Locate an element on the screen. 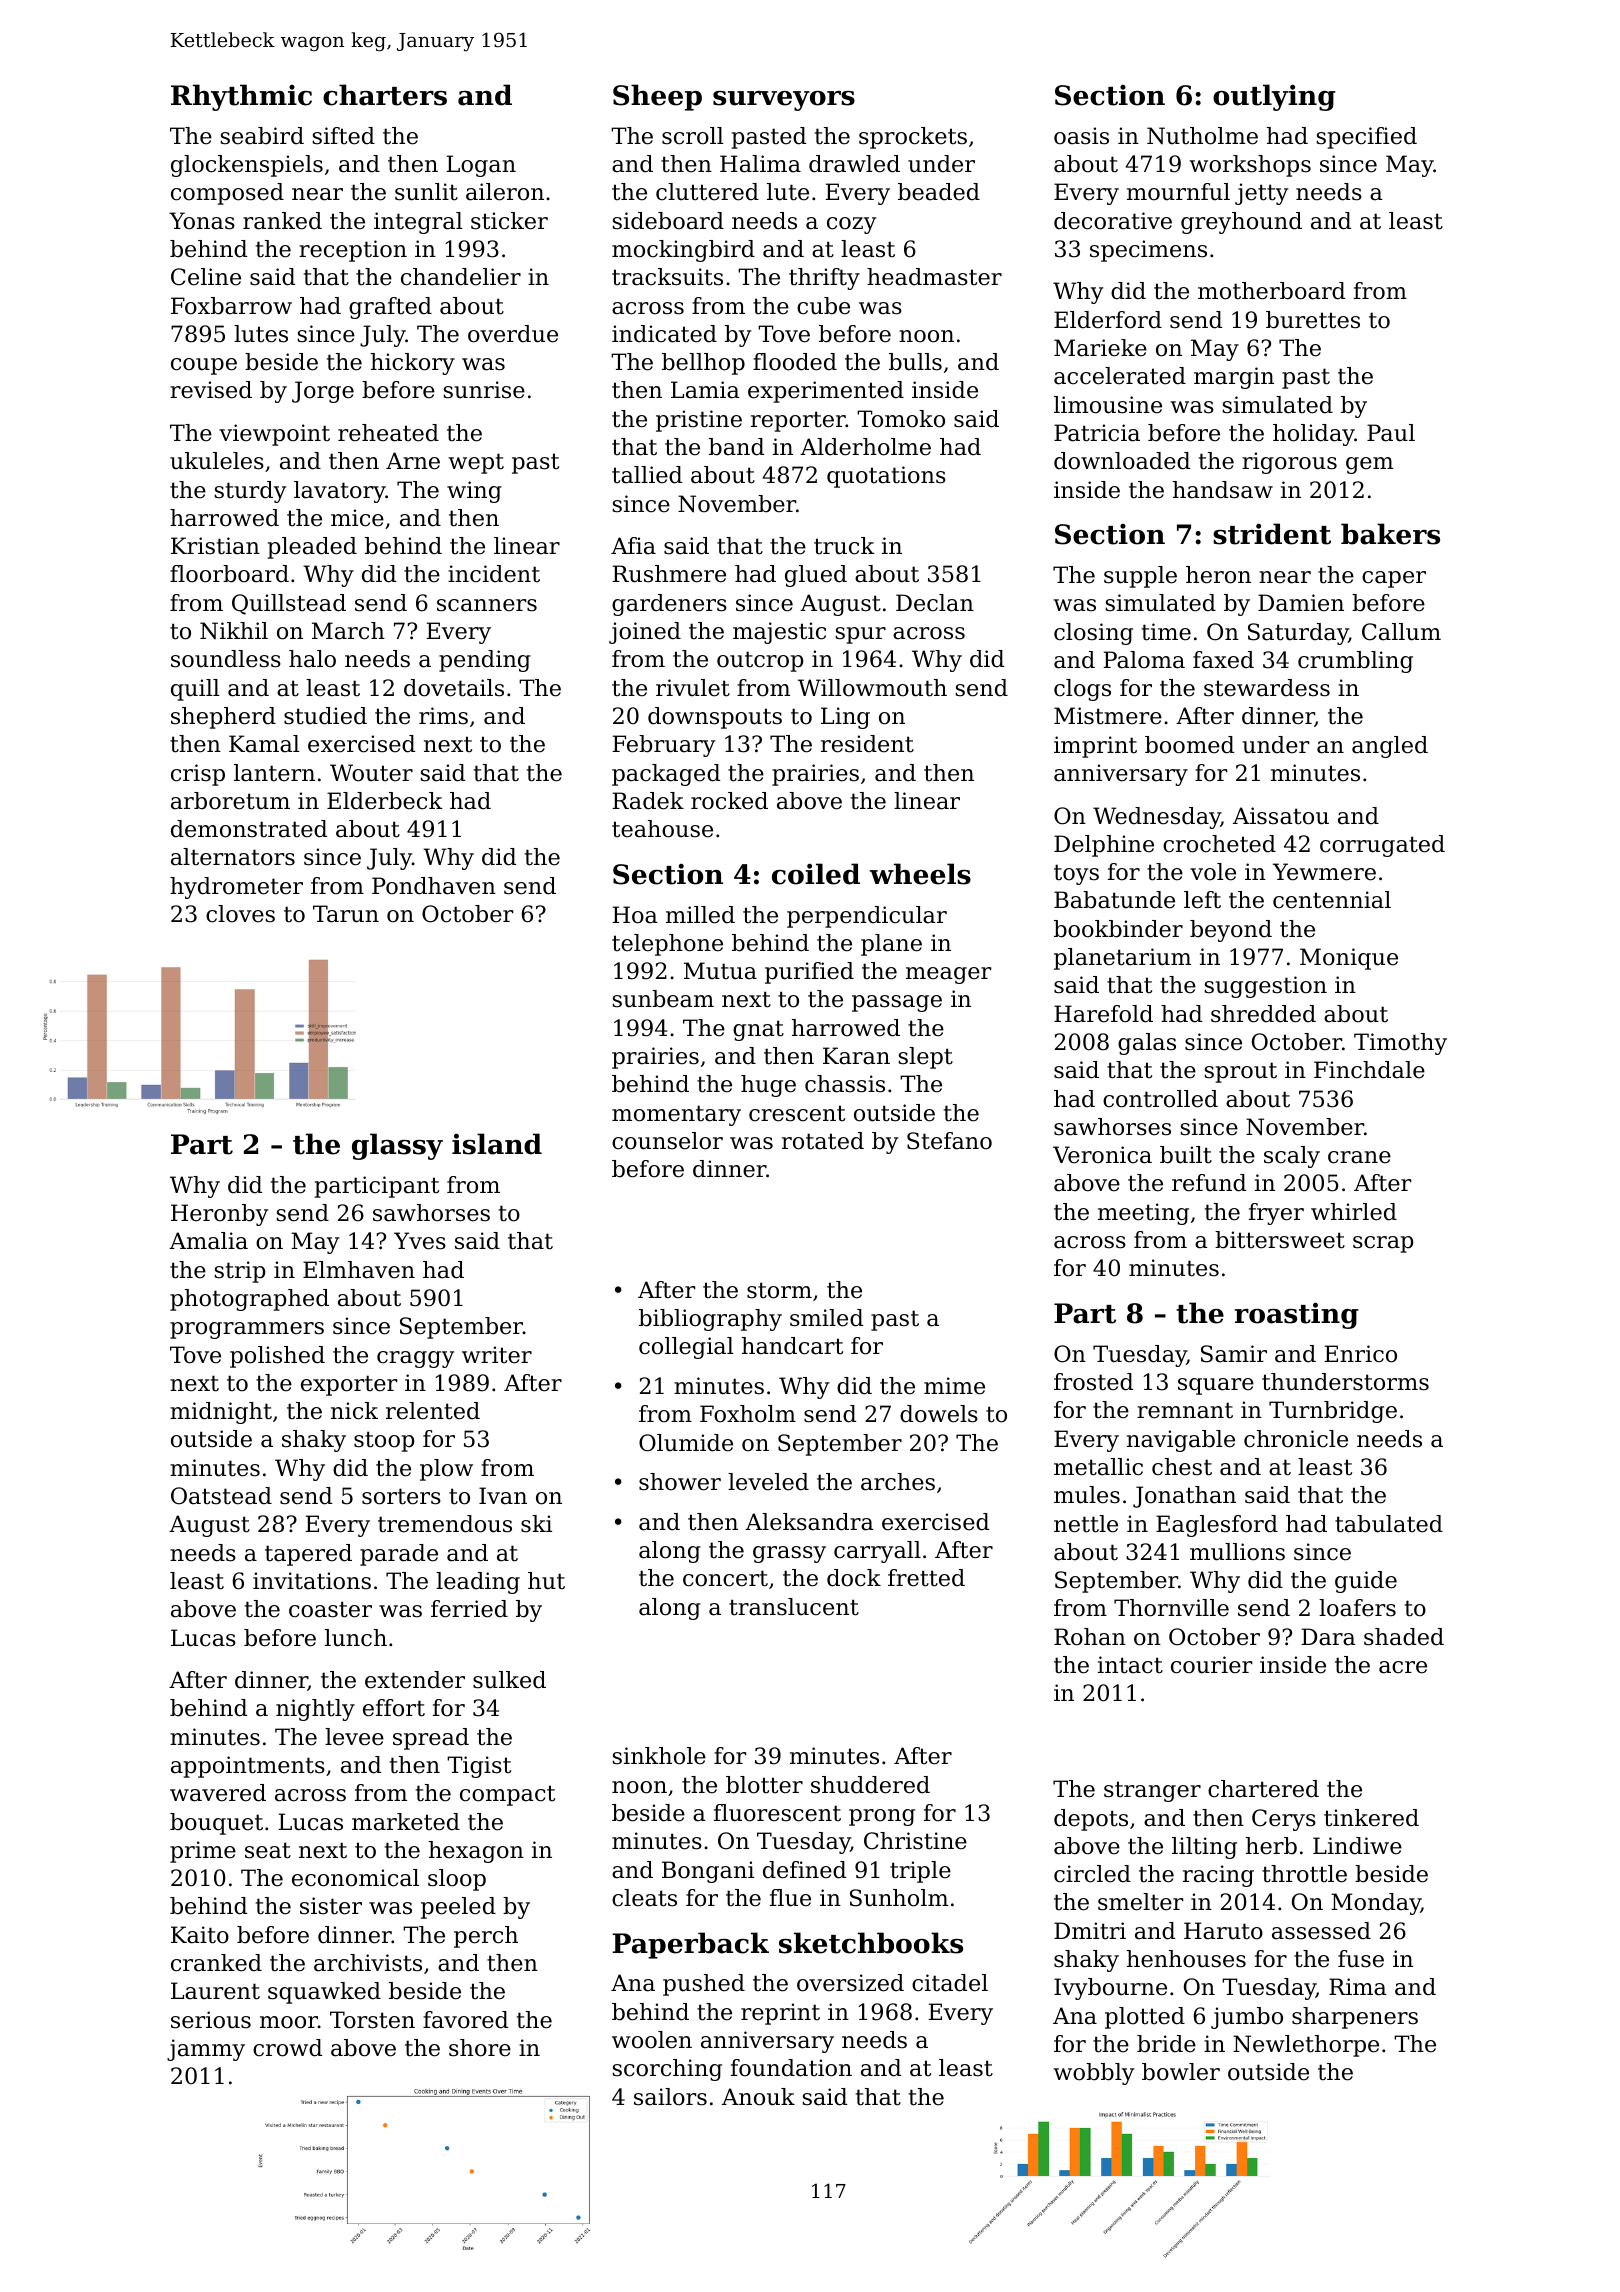  fuse is located at coordinates (1361, 1959).
